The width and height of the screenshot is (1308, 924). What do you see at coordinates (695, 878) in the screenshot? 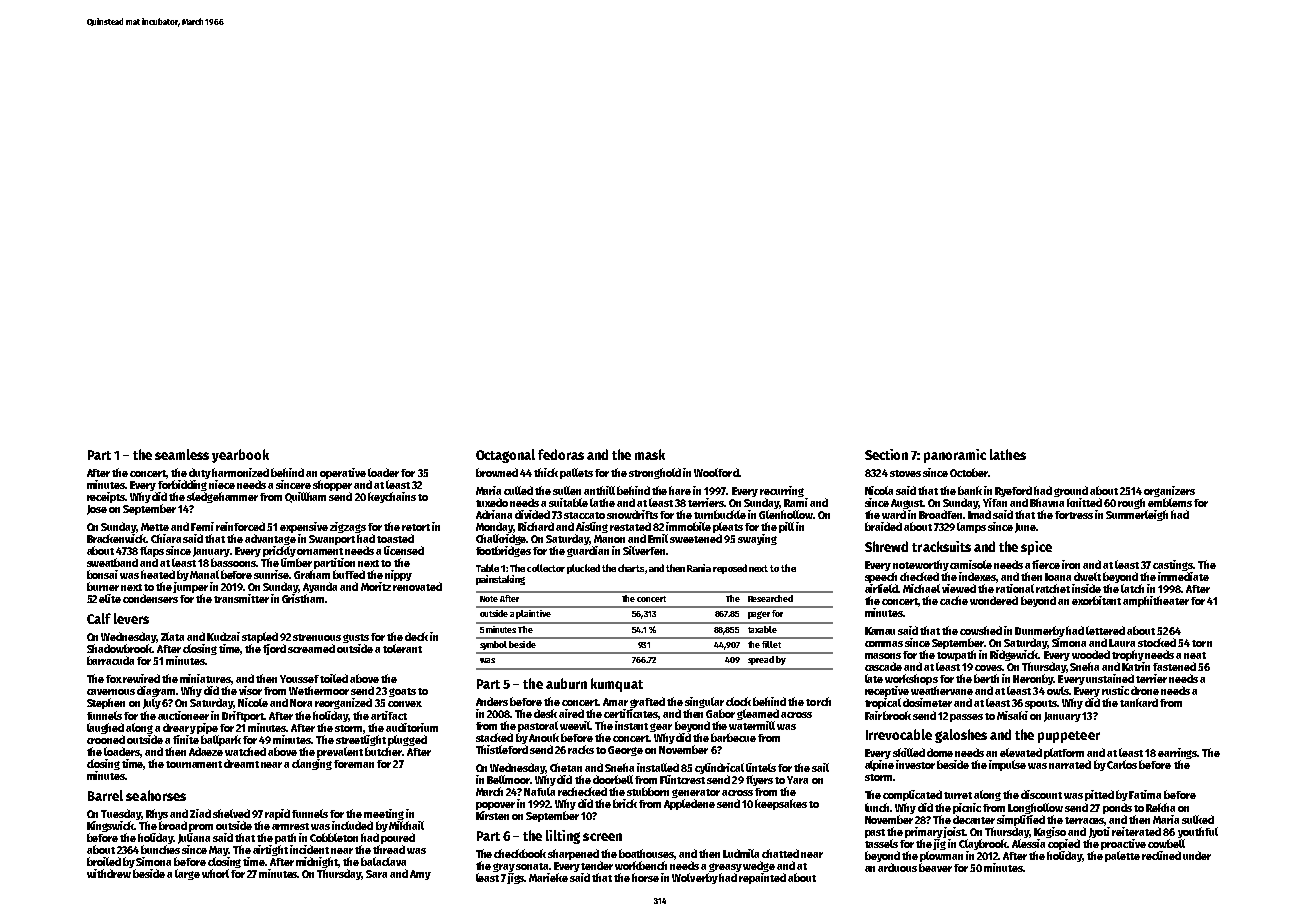
I see `Wolverby` at bounding box center [695, 878].
